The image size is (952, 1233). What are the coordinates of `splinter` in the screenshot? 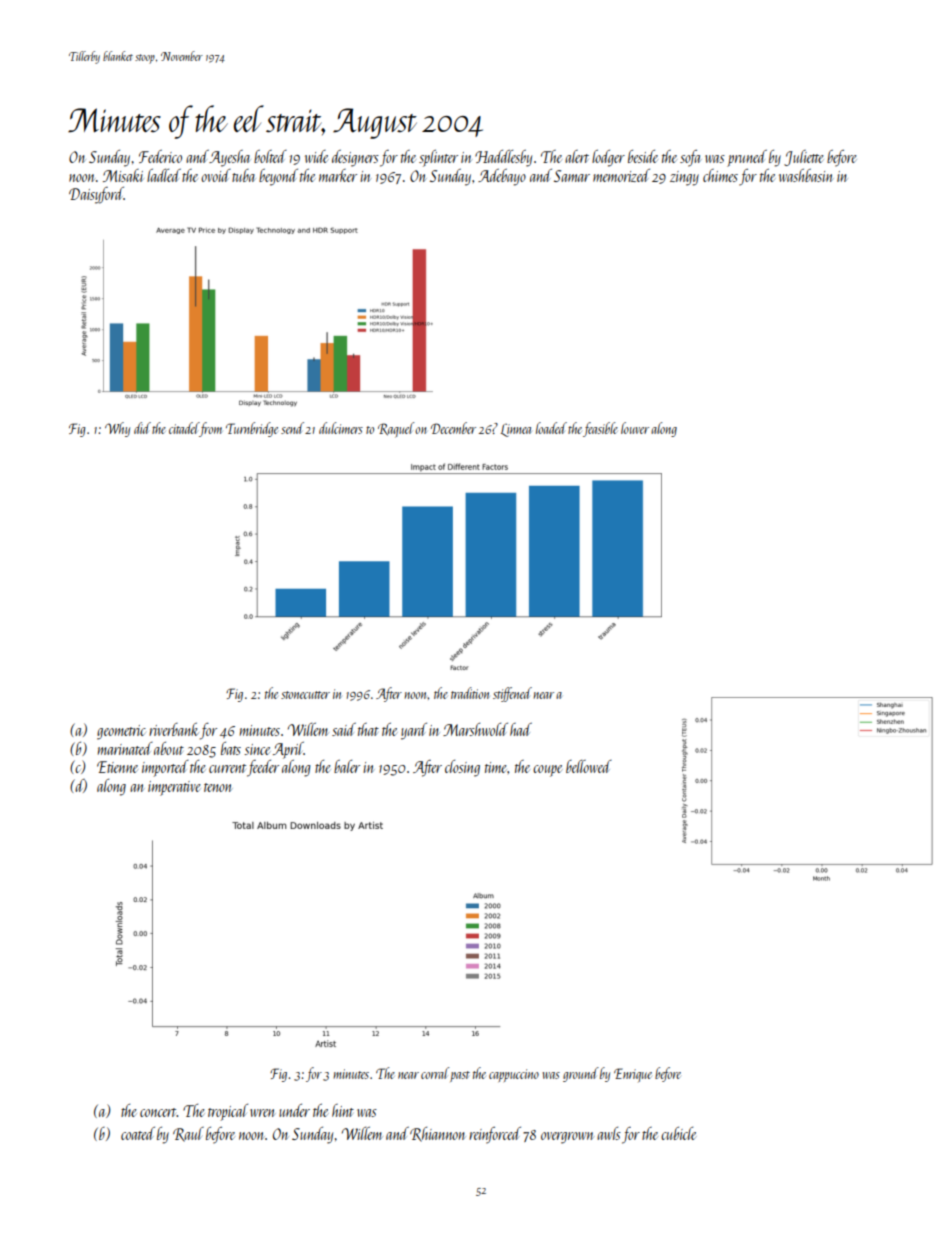 It's located at (438, 158).
